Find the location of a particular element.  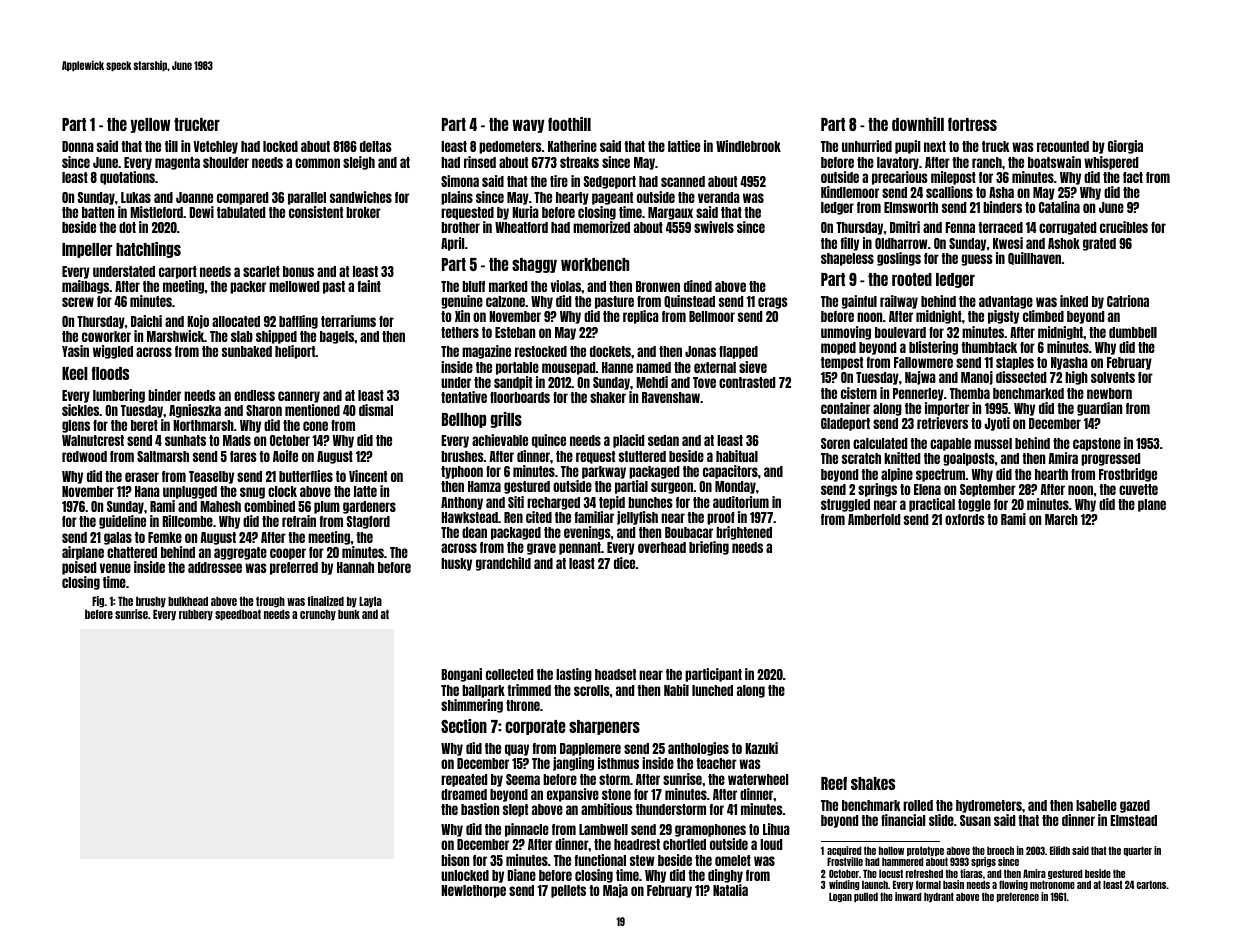

contrasted is located at coordinates (747, 382).
